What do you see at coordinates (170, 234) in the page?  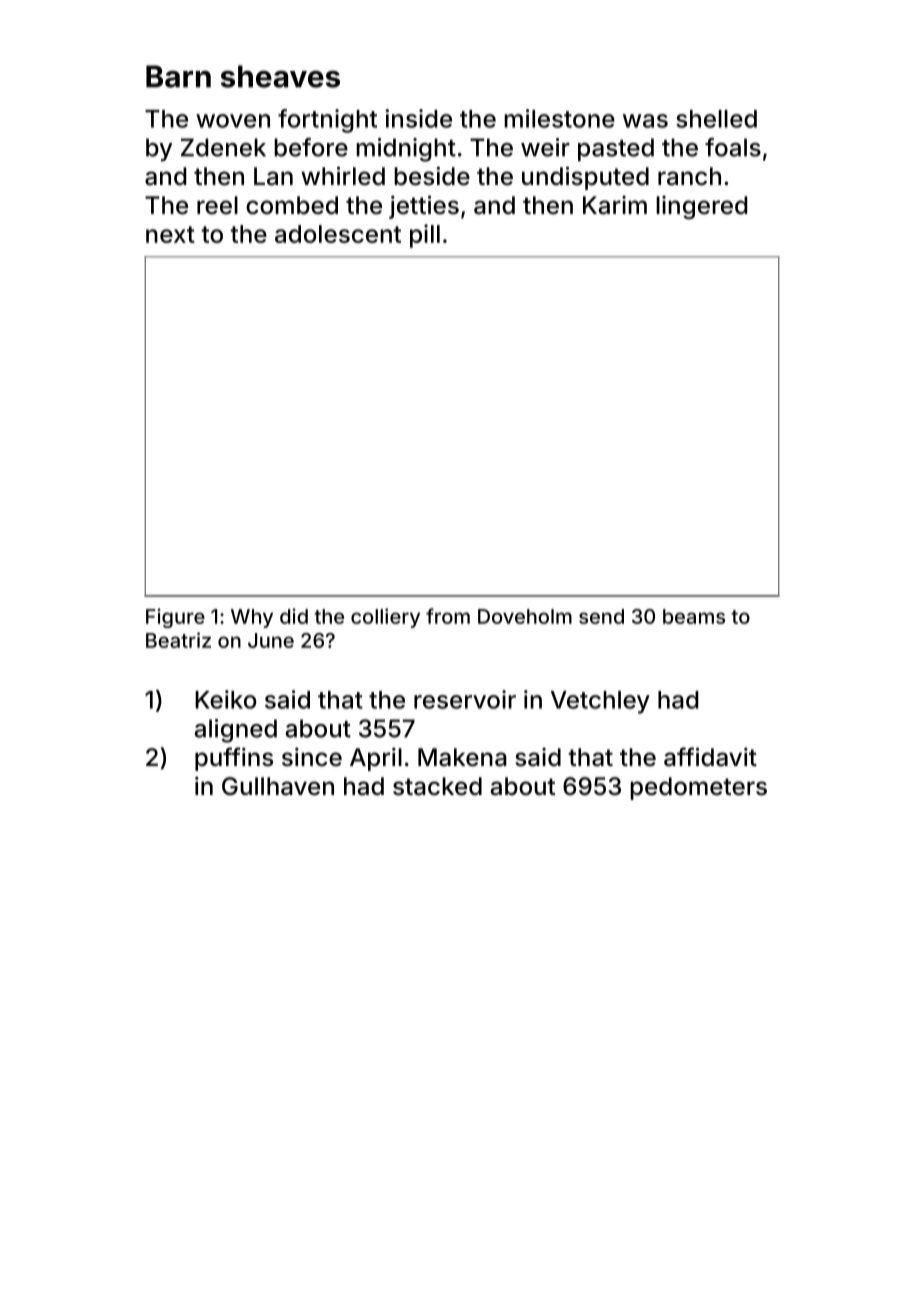 I see `next` at bounding box center [170, 234].
